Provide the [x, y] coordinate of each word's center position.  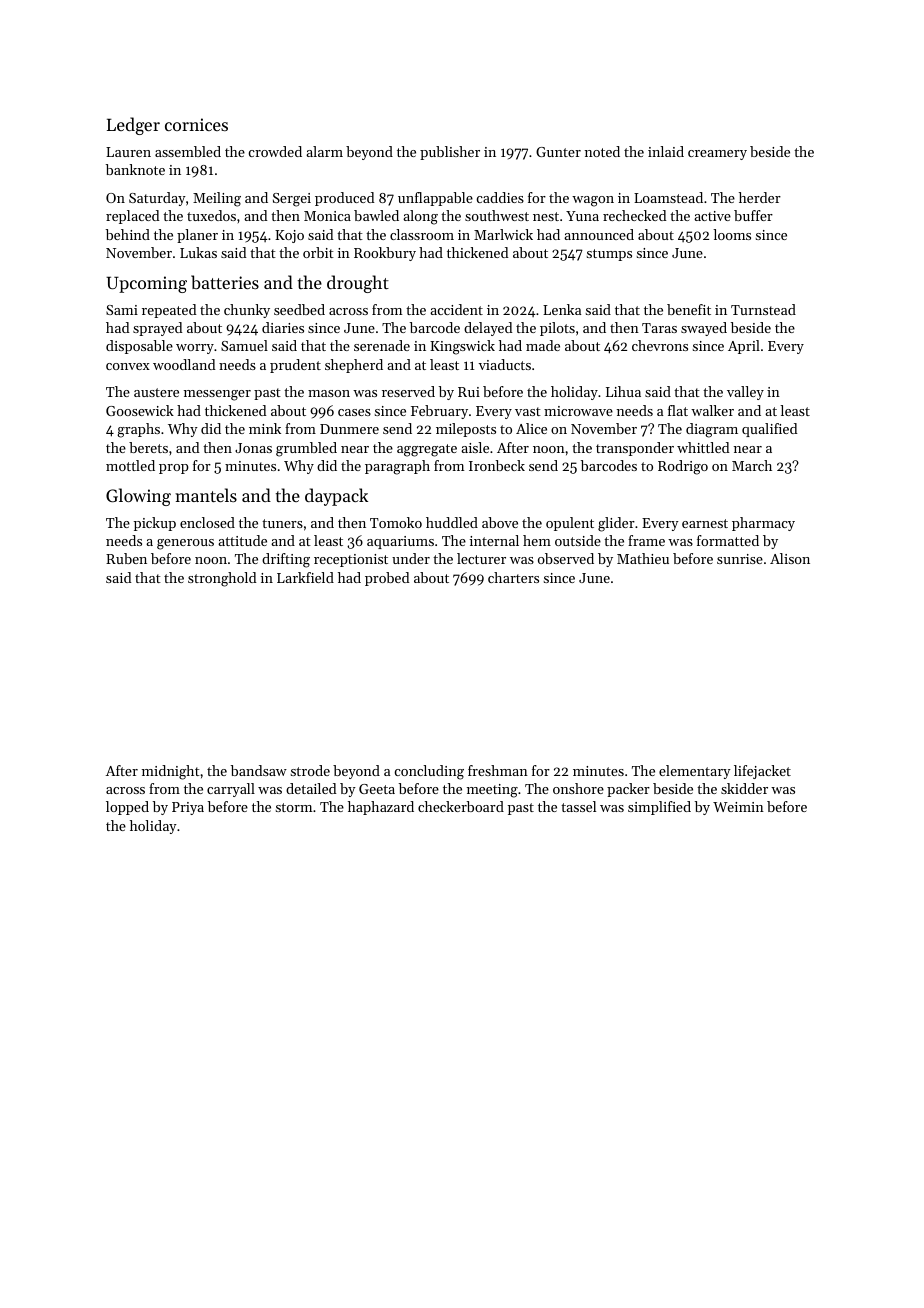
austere [156, 392]
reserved [408, 391]
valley [745, 393]
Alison [790, 558]
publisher [450, 153]
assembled [188, 151]
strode [310, 770]
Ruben [126, 558]
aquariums [400, 542]
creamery [717, 155]
